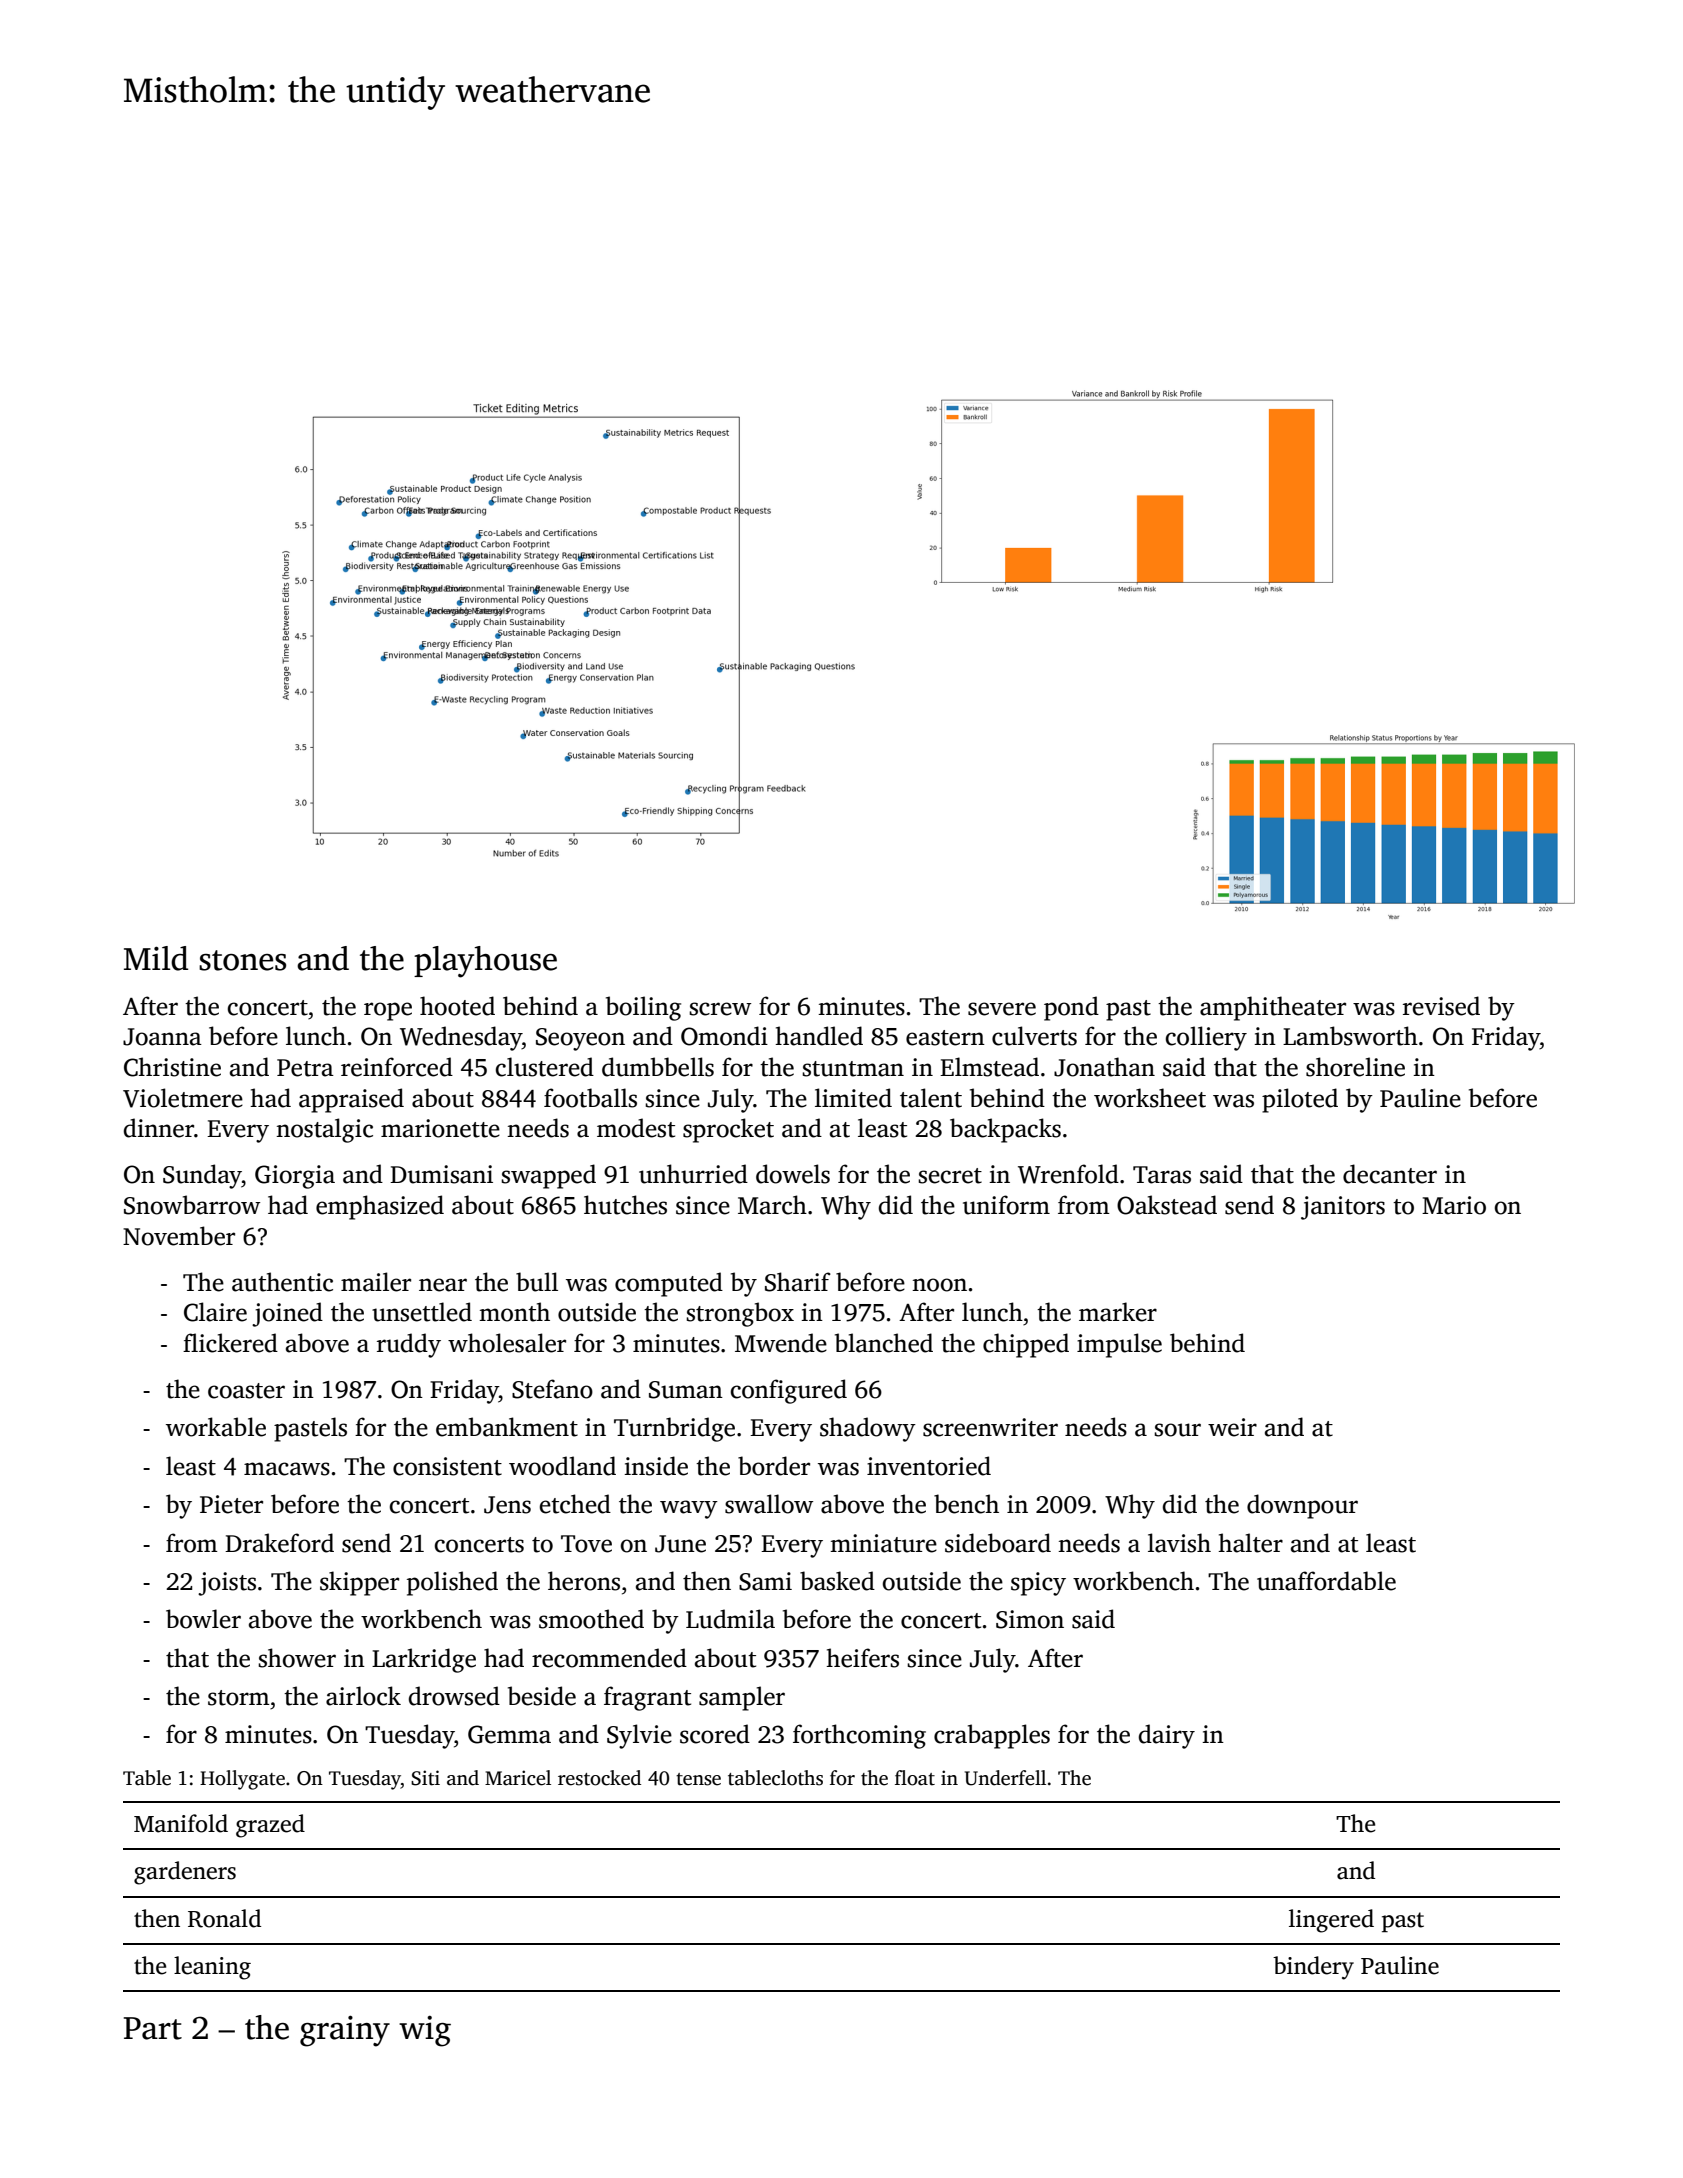  What do you see at coordinates (227, 1584) in the document?
I see `joists` at bounding box center [227, 1584].
